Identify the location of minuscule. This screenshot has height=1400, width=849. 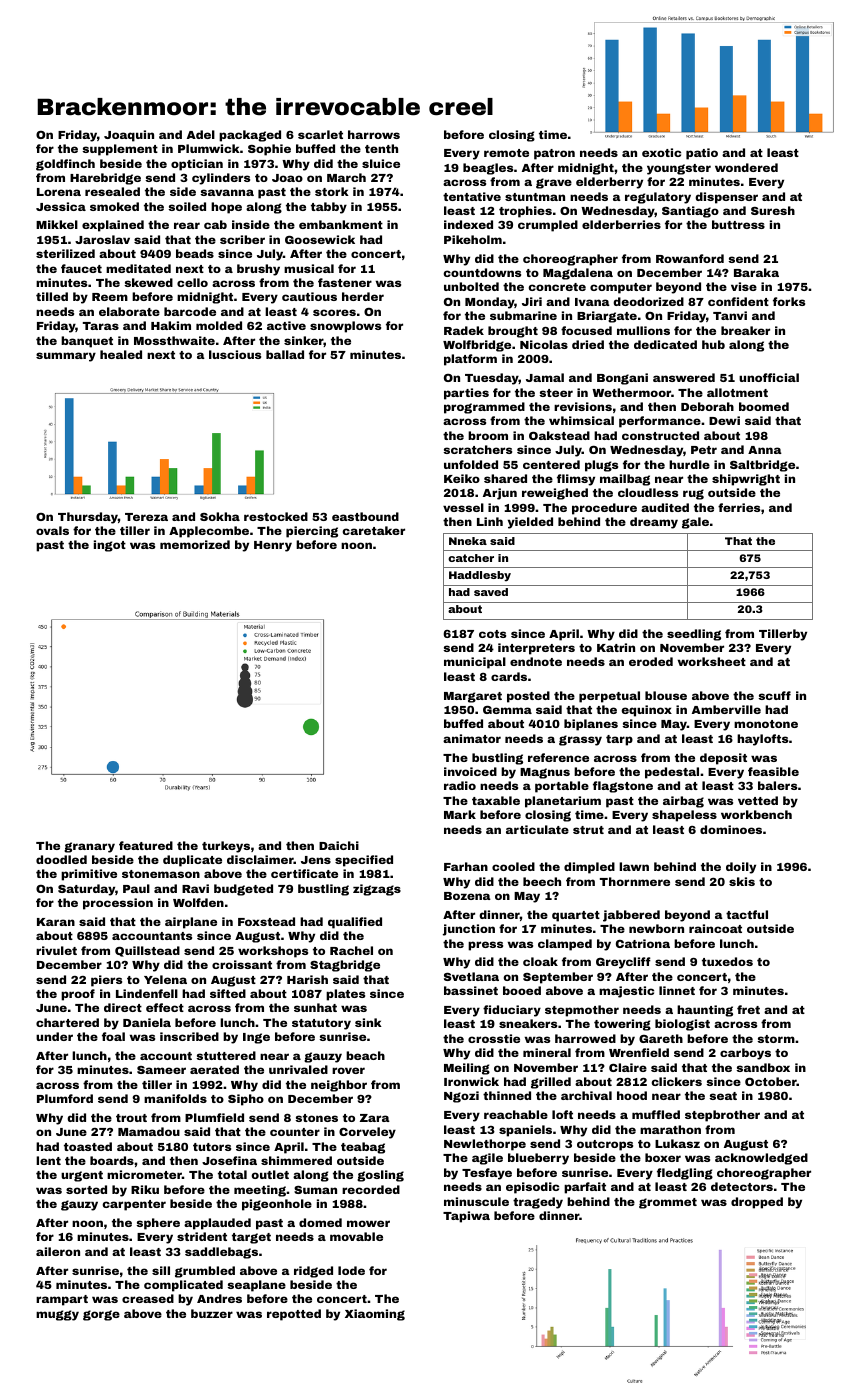
(476, 1201).
